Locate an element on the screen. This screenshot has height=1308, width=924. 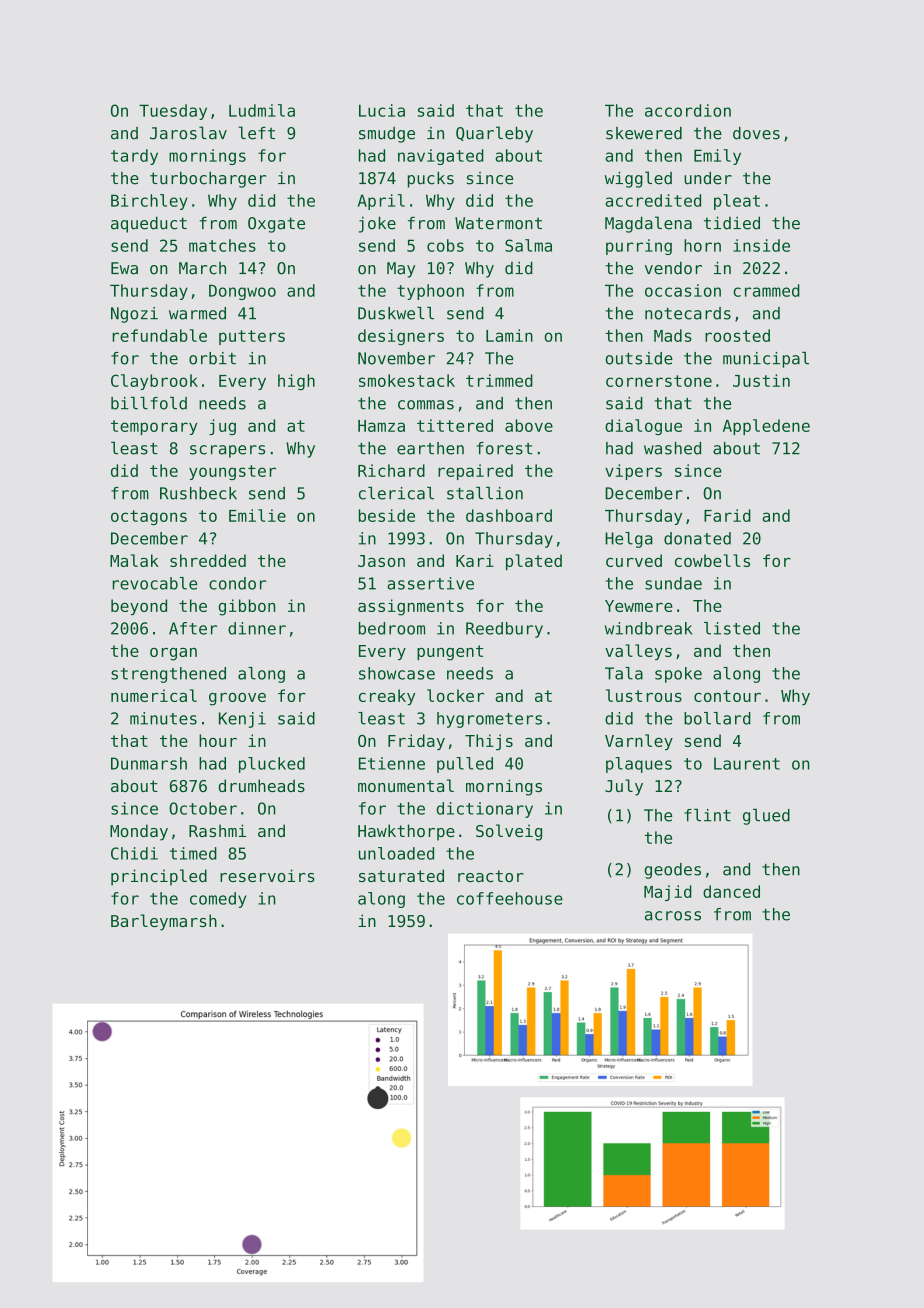
tidied is located at coordinates (732, 223).
